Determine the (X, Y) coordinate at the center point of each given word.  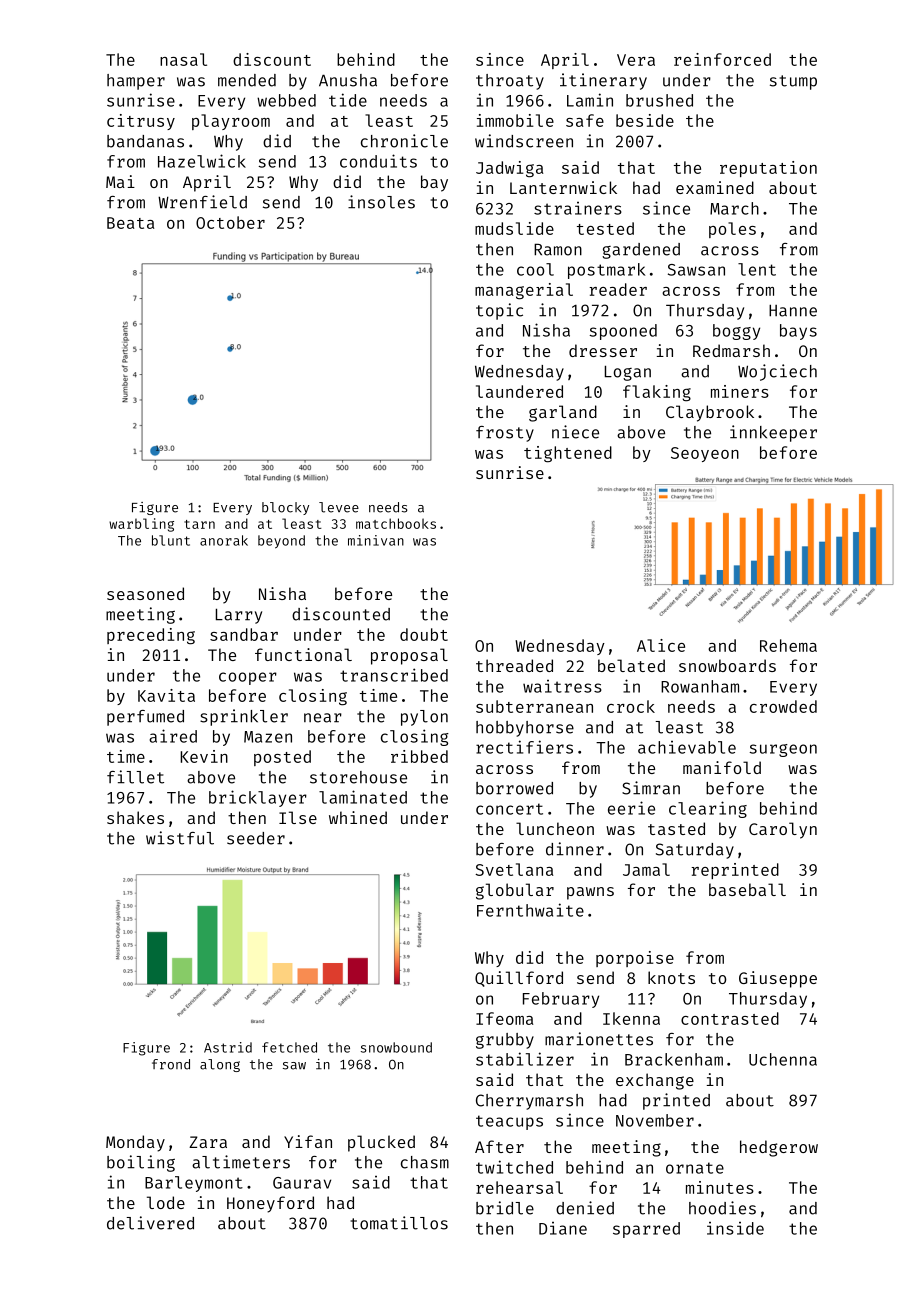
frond (171, 1064)
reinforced (722, 59)
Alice (661, 645)
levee (339, 507)
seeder (256, 838)
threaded (514, 665)
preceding (151, 636)
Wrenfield (202, 202)
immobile (515, 120)
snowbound (396, 1047)
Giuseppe (778, 979)
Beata (130, 223)
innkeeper (773, 433)
